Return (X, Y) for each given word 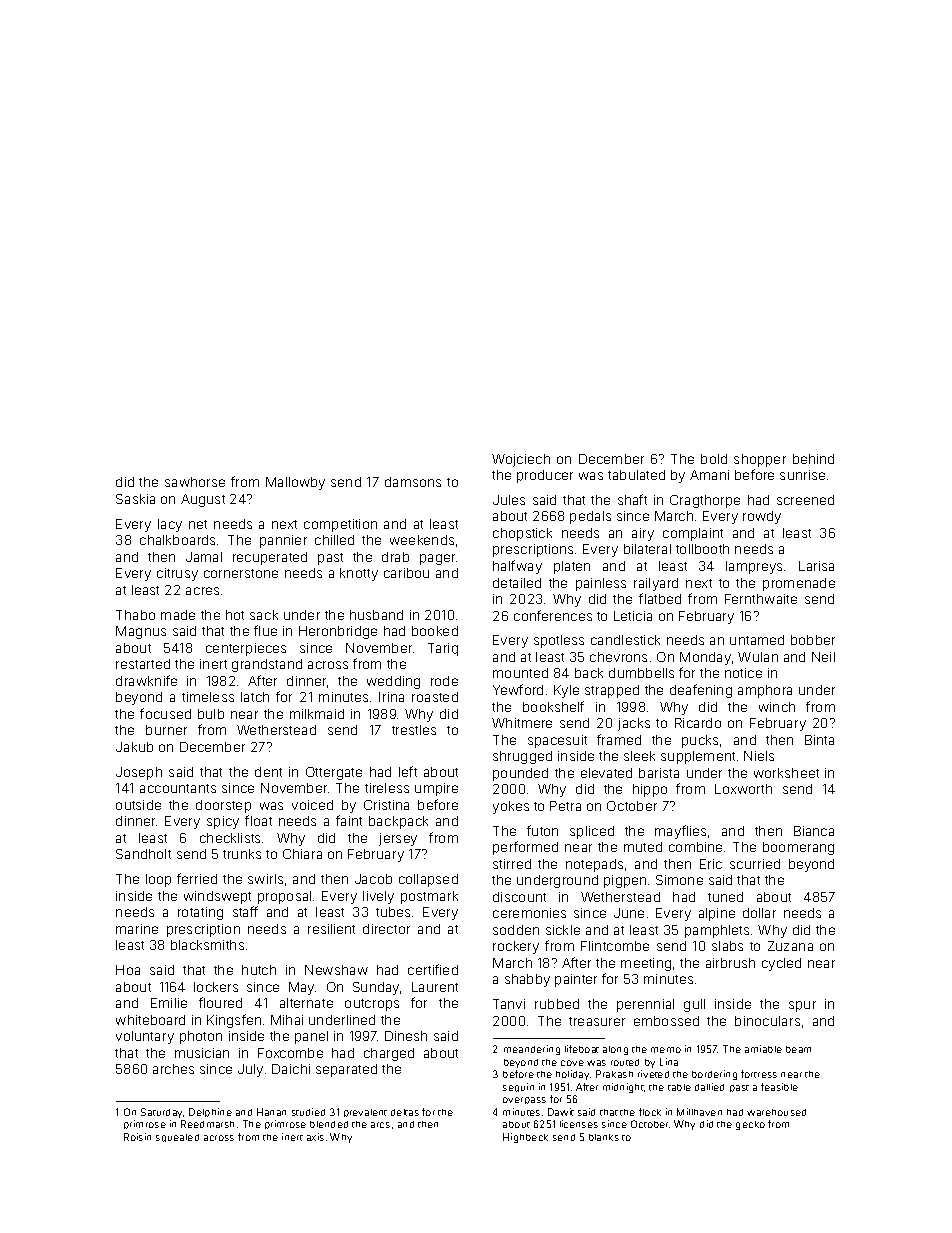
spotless (559, 641)
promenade (799, 584)
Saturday (161, 1113)
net (198, 524)
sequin (518, 1087)
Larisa (816, 566)
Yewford (518, 689)
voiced (312, 805)
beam (798, 1049)
